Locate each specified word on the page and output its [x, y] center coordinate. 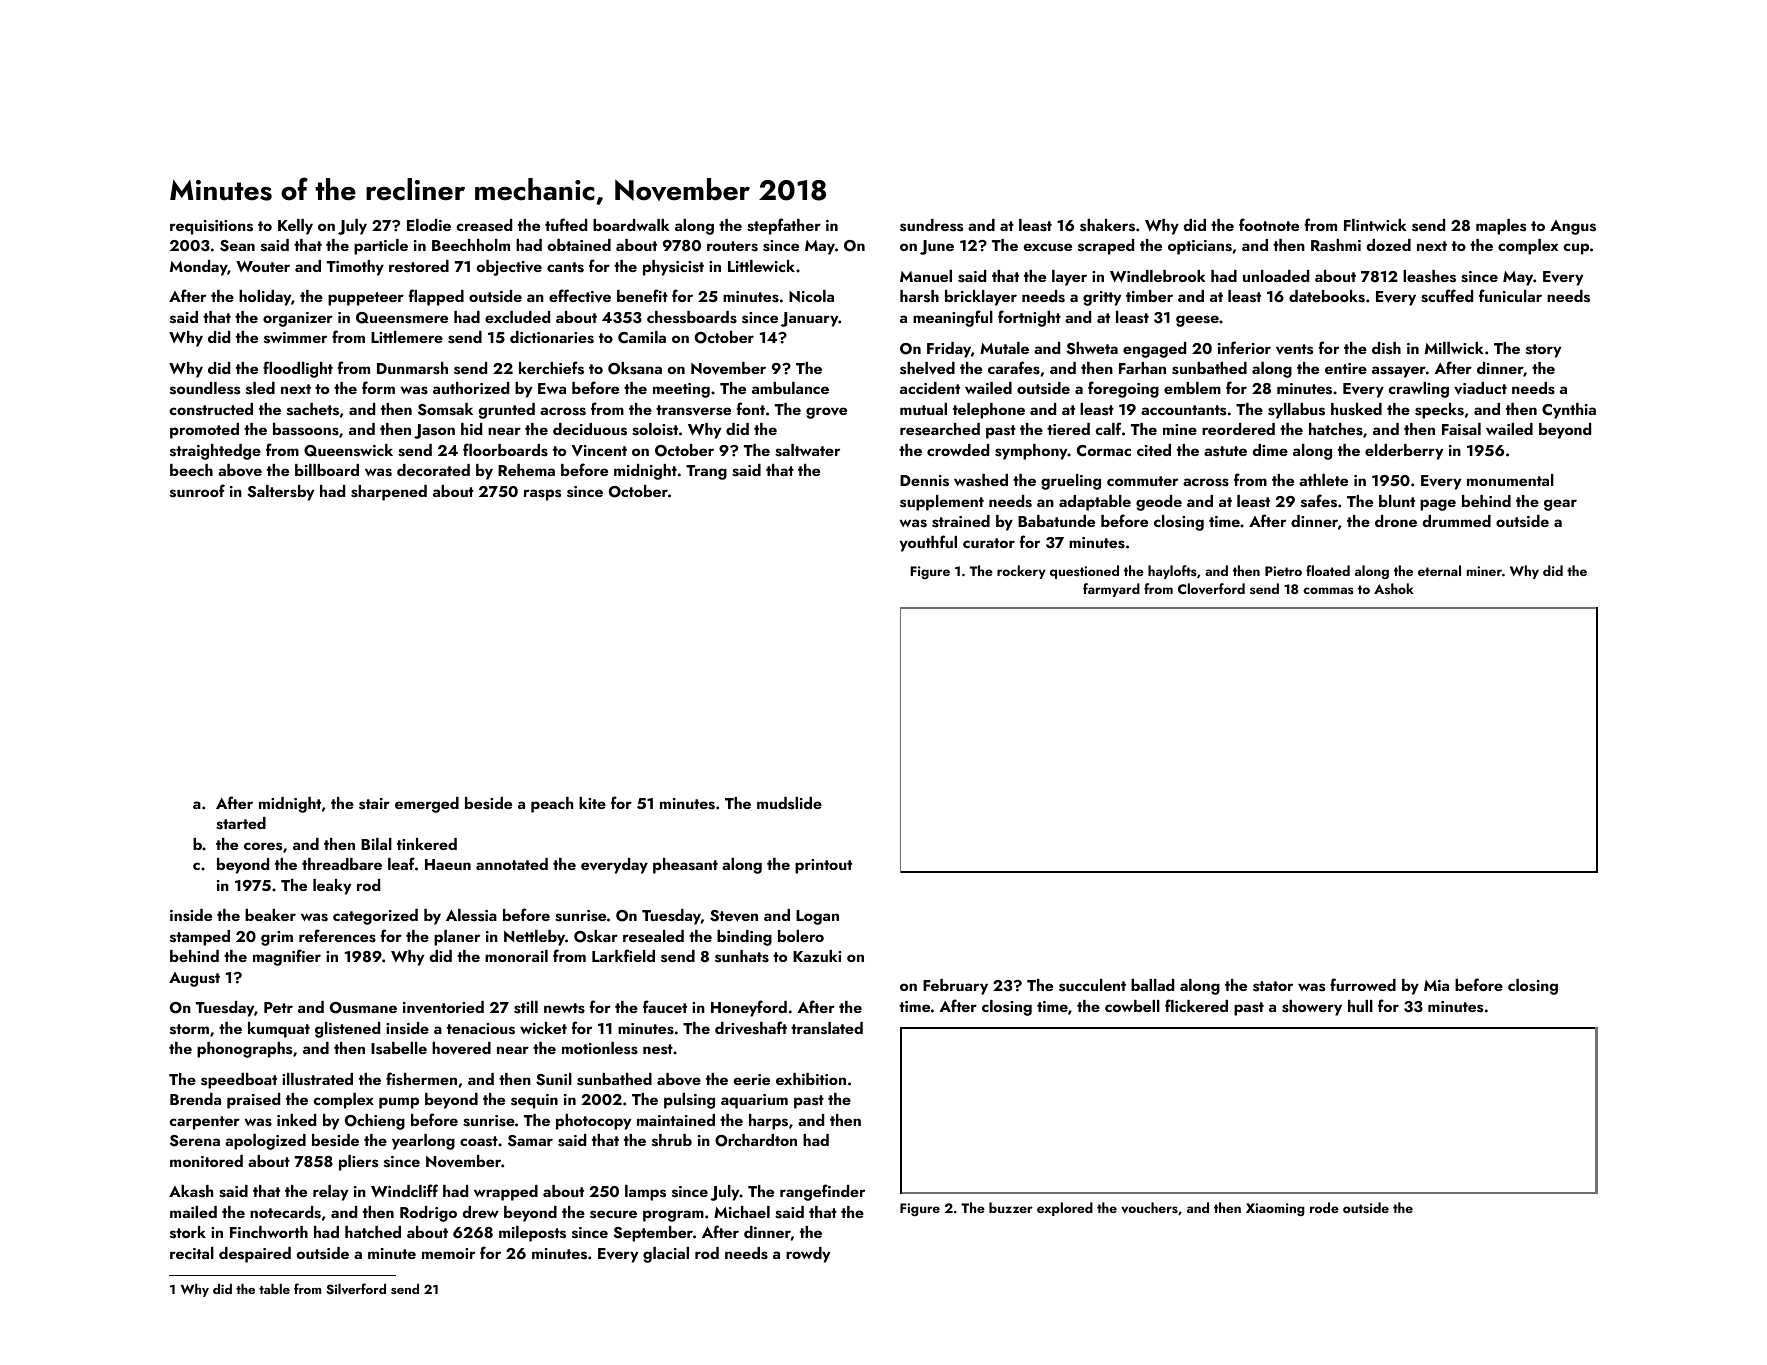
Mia [1436, 985]
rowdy [808, 1255]
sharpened [389, 493]
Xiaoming [1275, 1209]
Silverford [356, 1289]
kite [592, 803]
